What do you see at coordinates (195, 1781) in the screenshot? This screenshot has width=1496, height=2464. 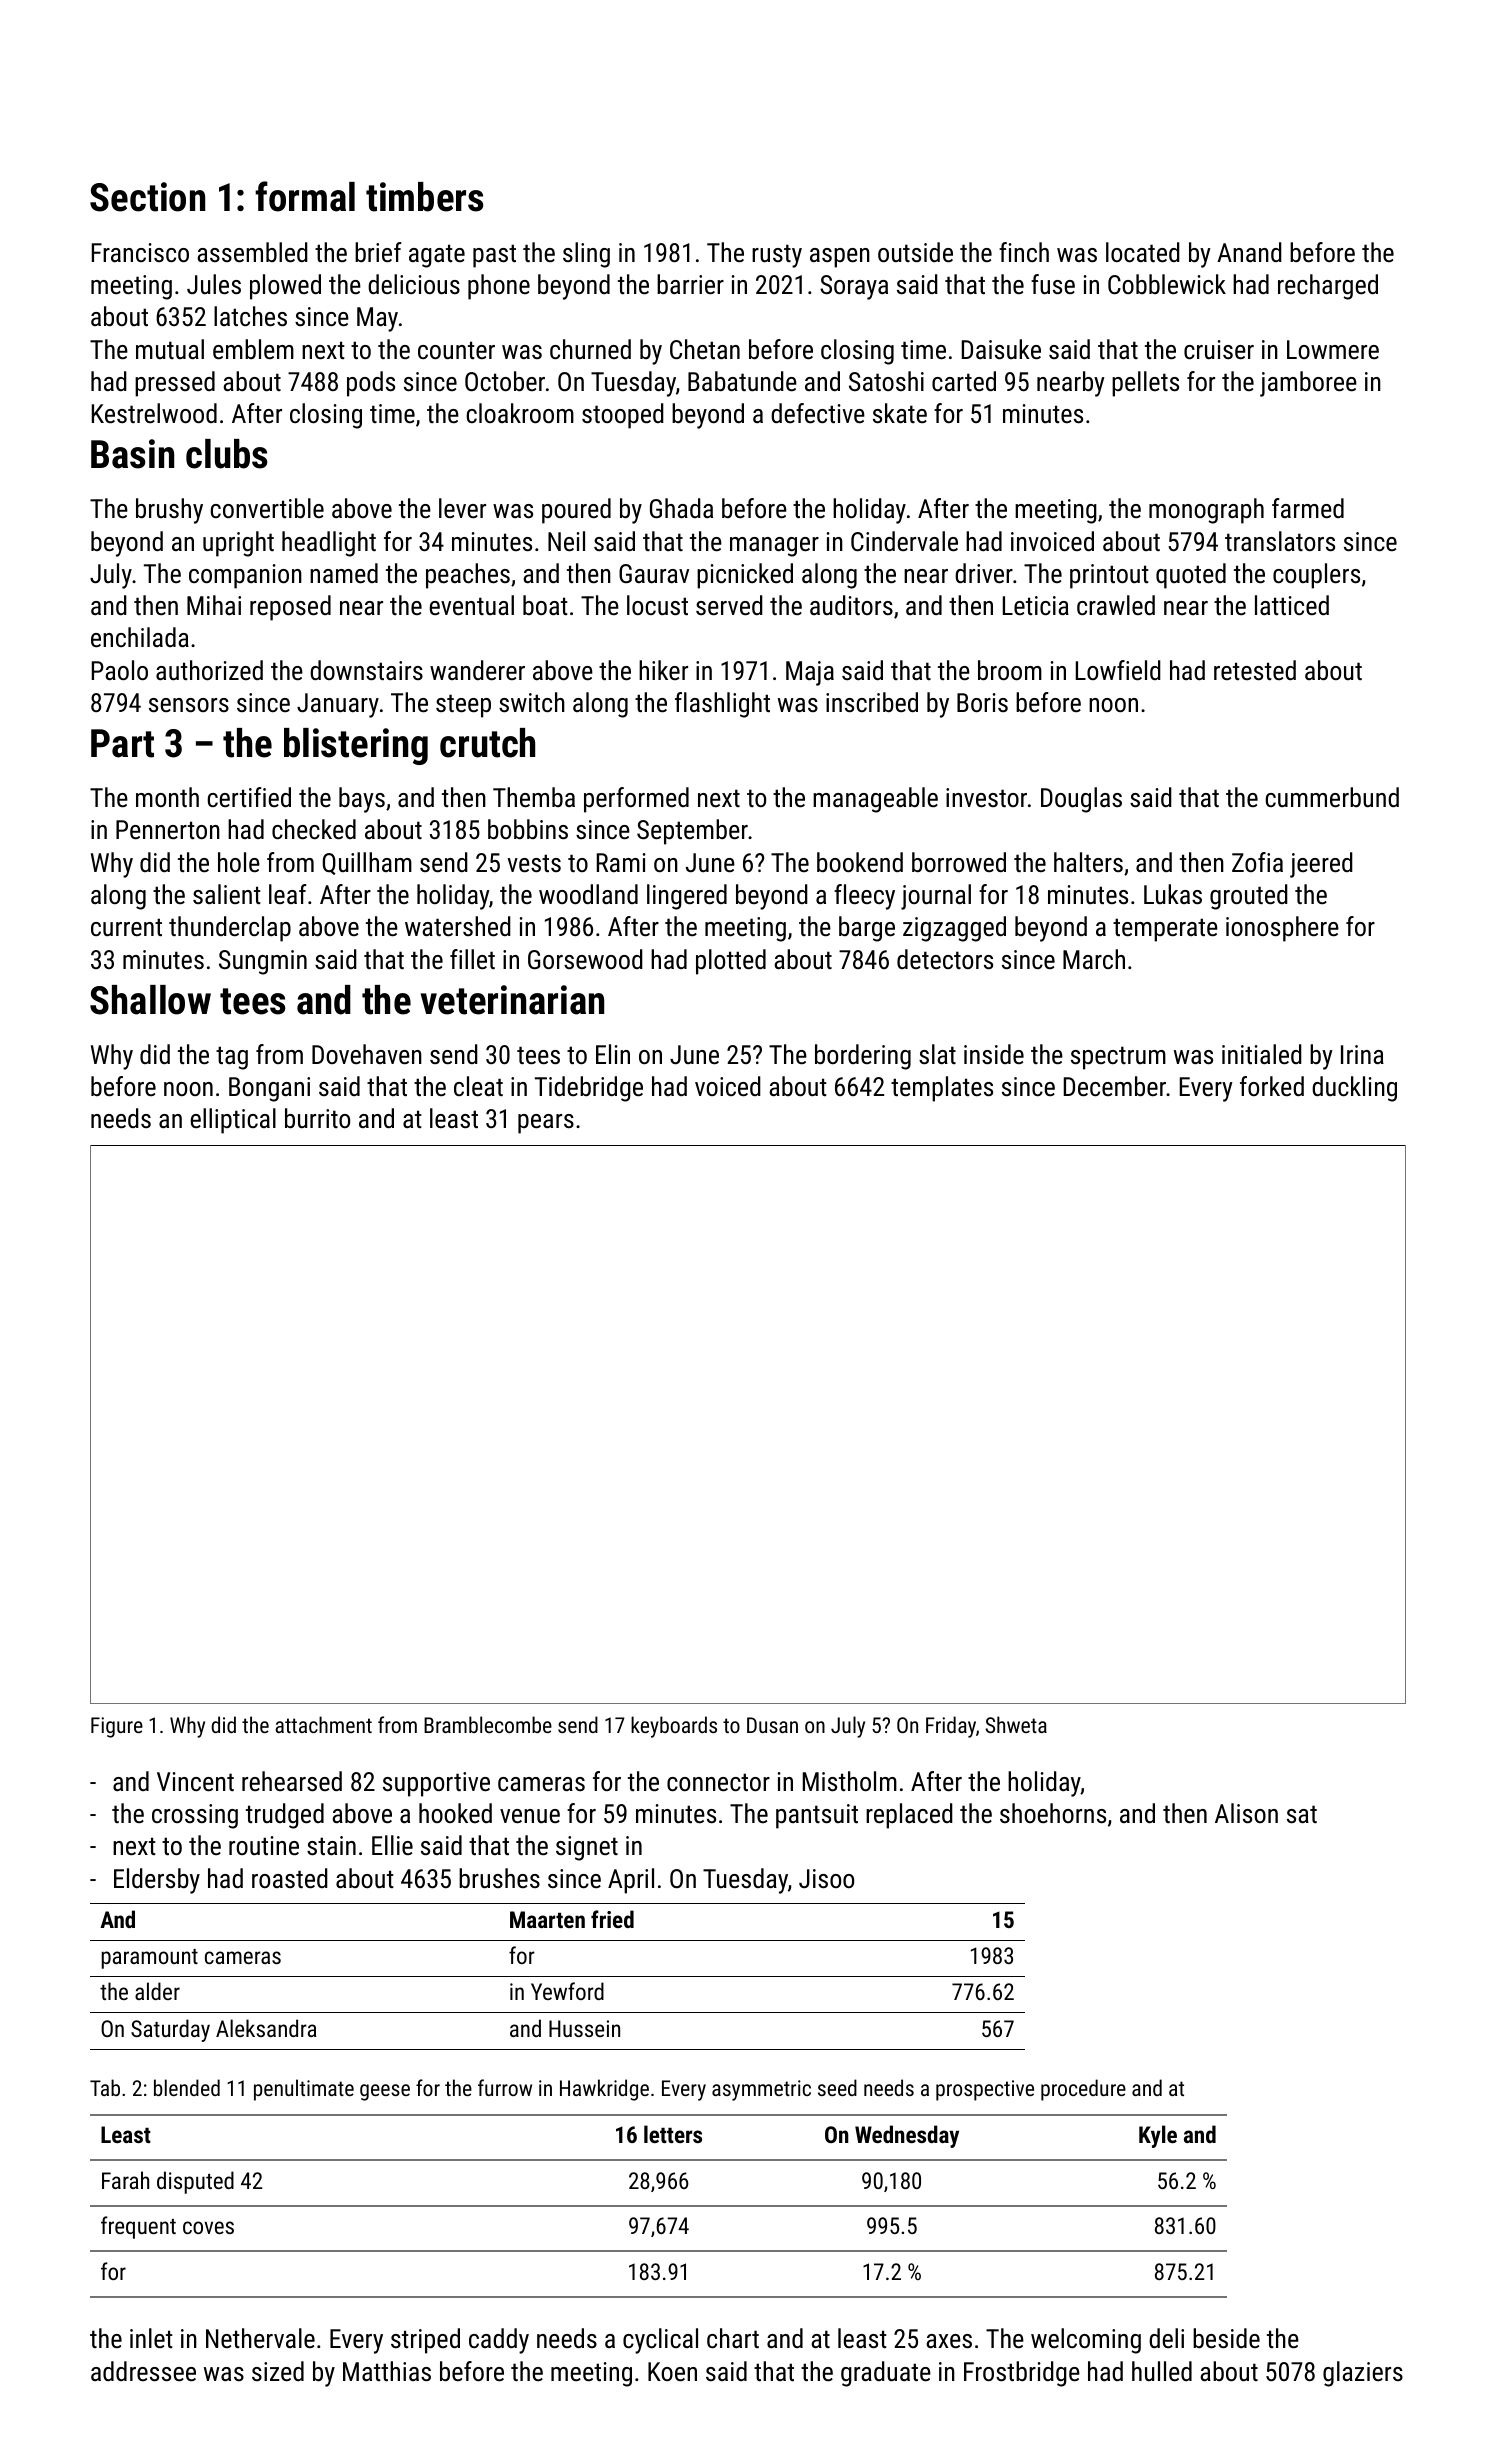 I see `Vincent` at bounding box center [195, 1781].
